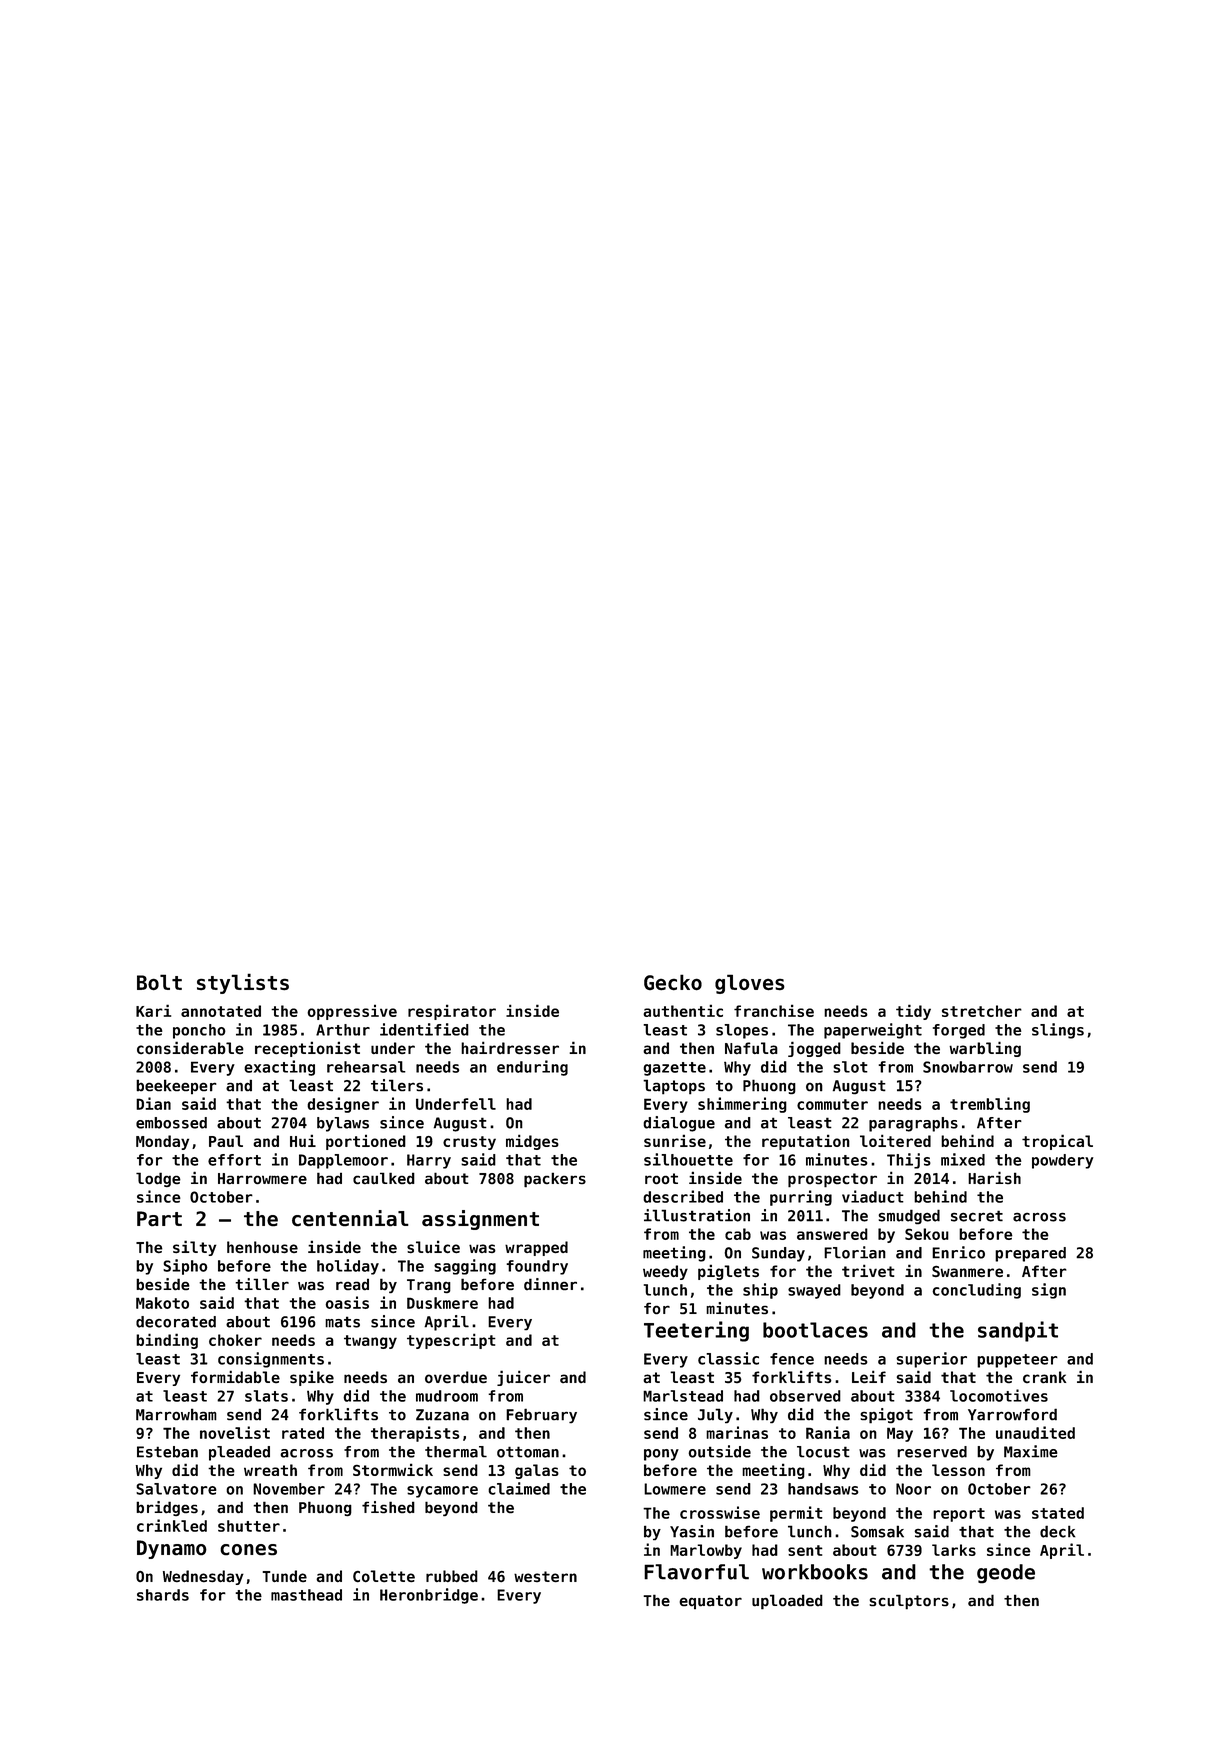 The image size is (1230, 1740). What do you see at coordinates (1058, 1031) in the screenshot?
I see `slings` at bounding box center [1058, 1031].
